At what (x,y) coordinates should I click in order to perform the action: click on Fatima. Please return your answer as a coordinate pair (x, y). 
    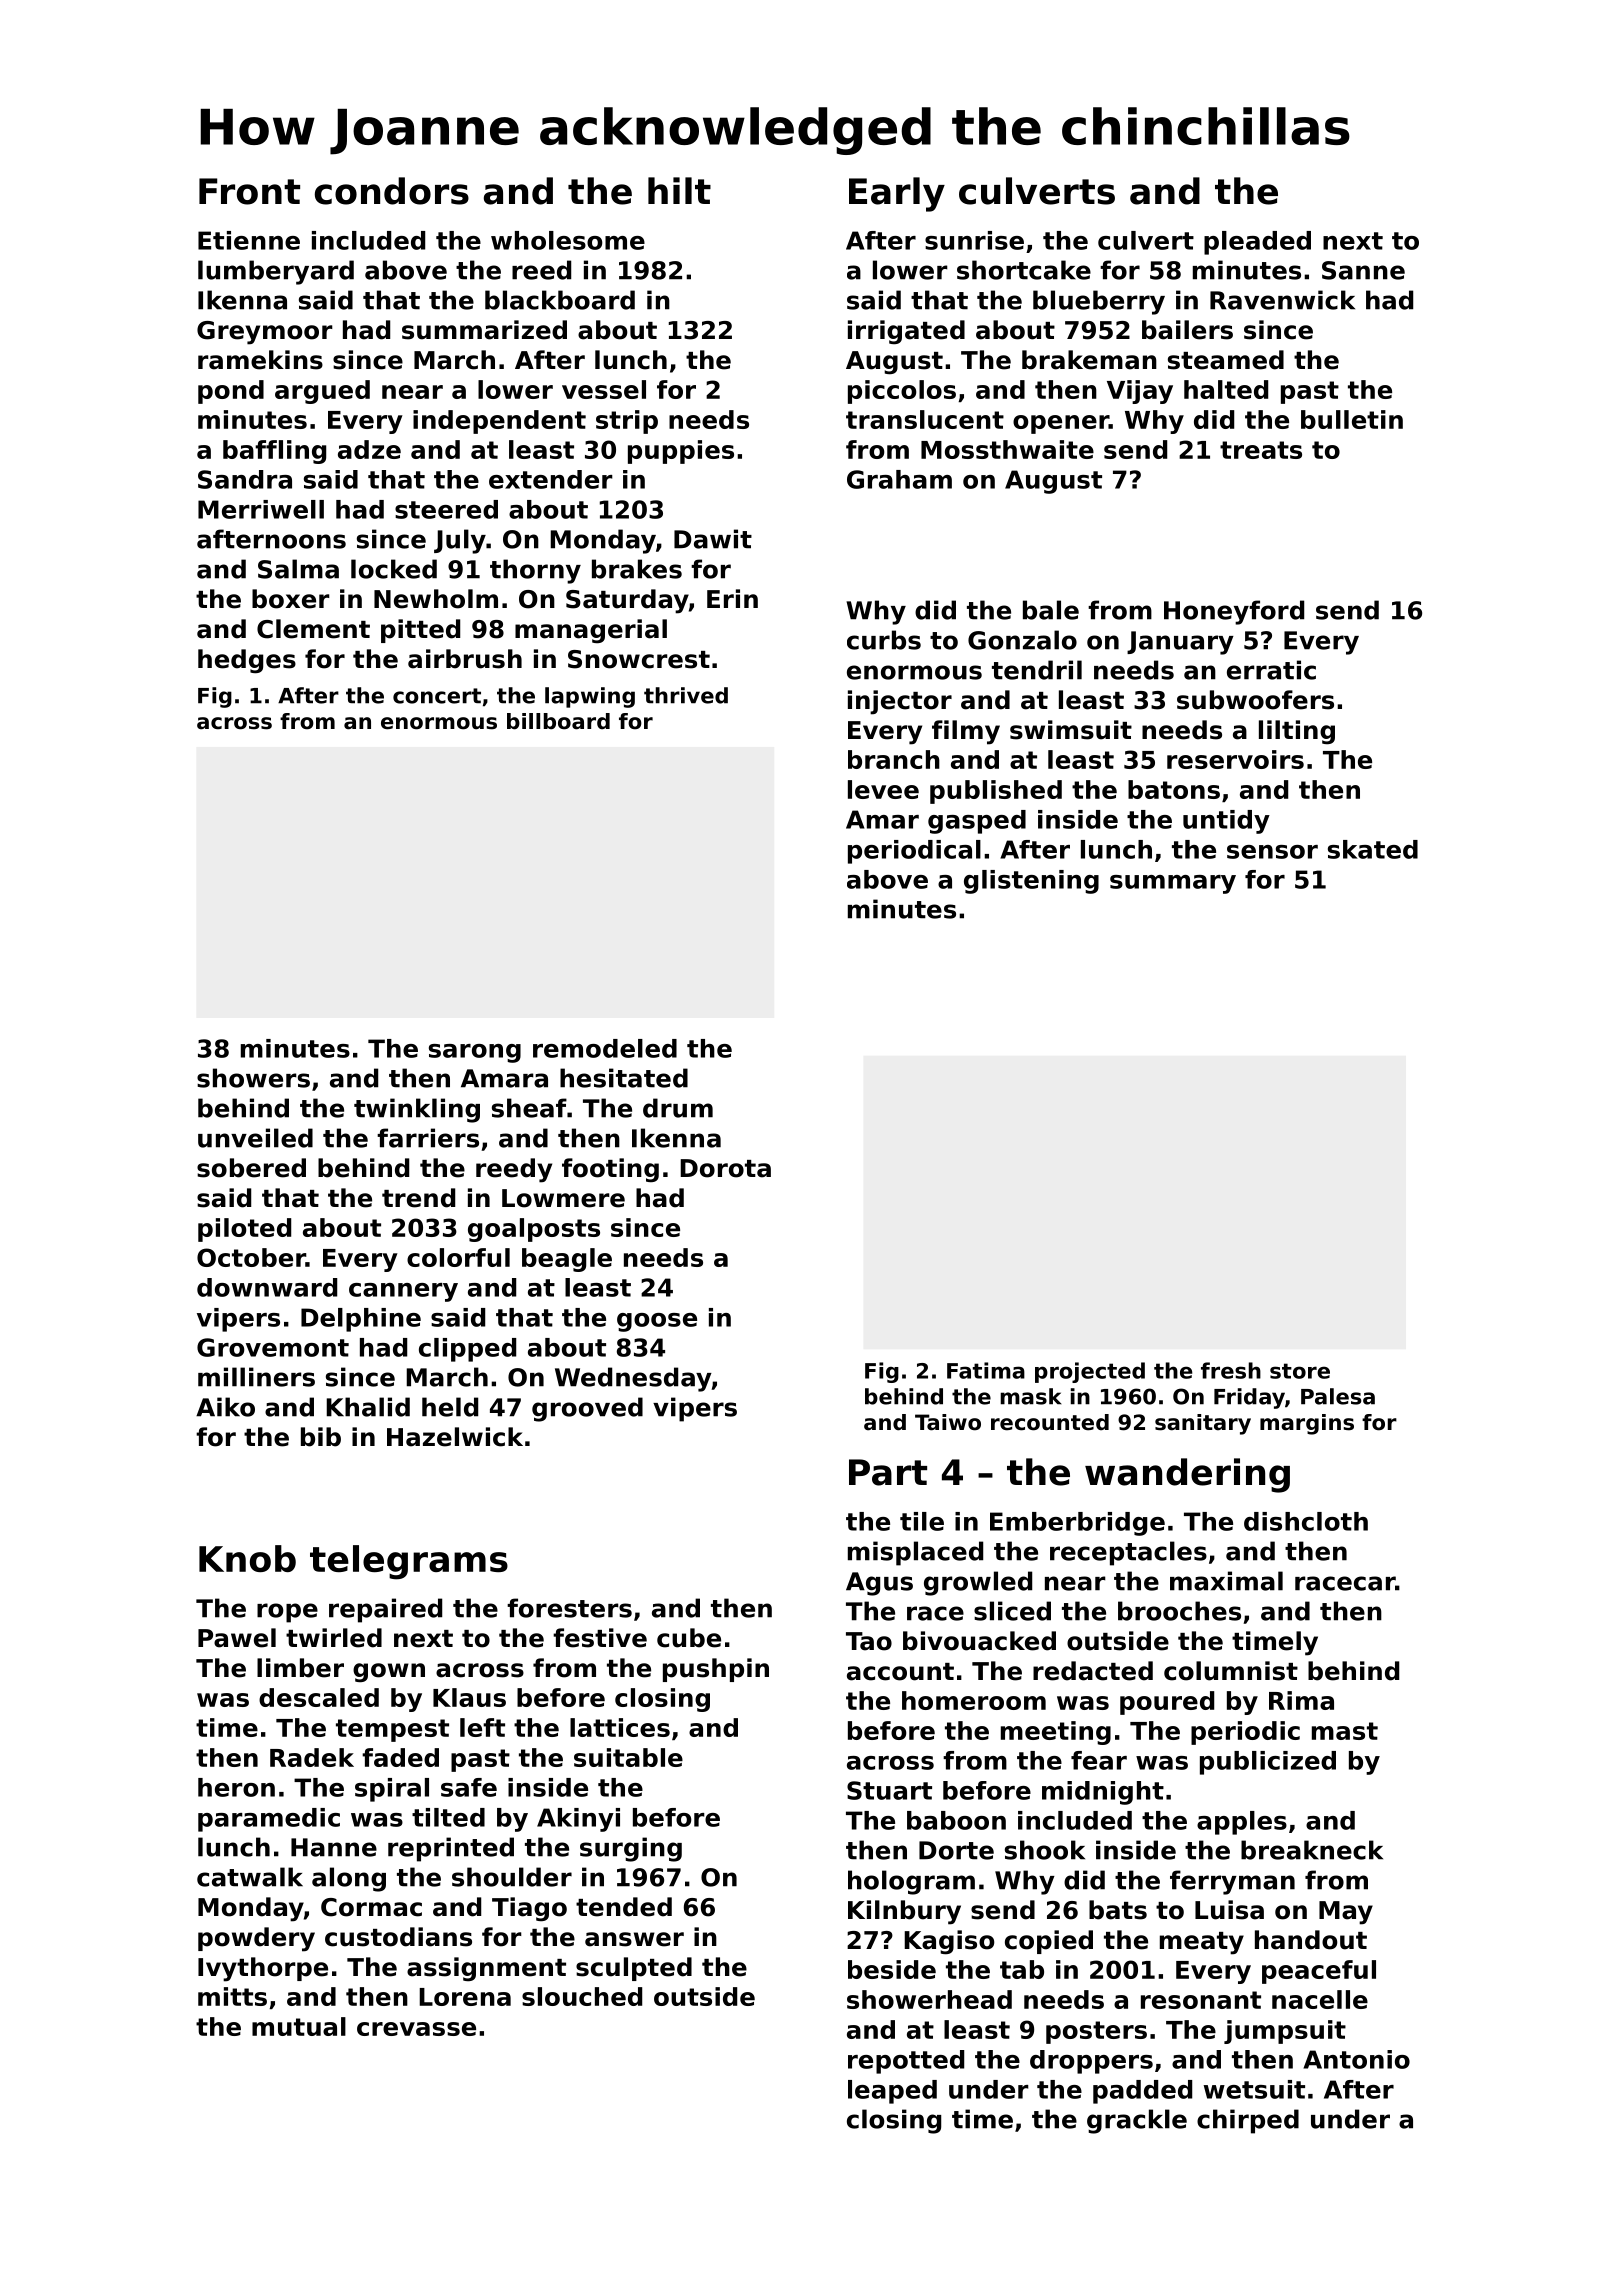
    Looking at the image, I should click on (986, 1370).
